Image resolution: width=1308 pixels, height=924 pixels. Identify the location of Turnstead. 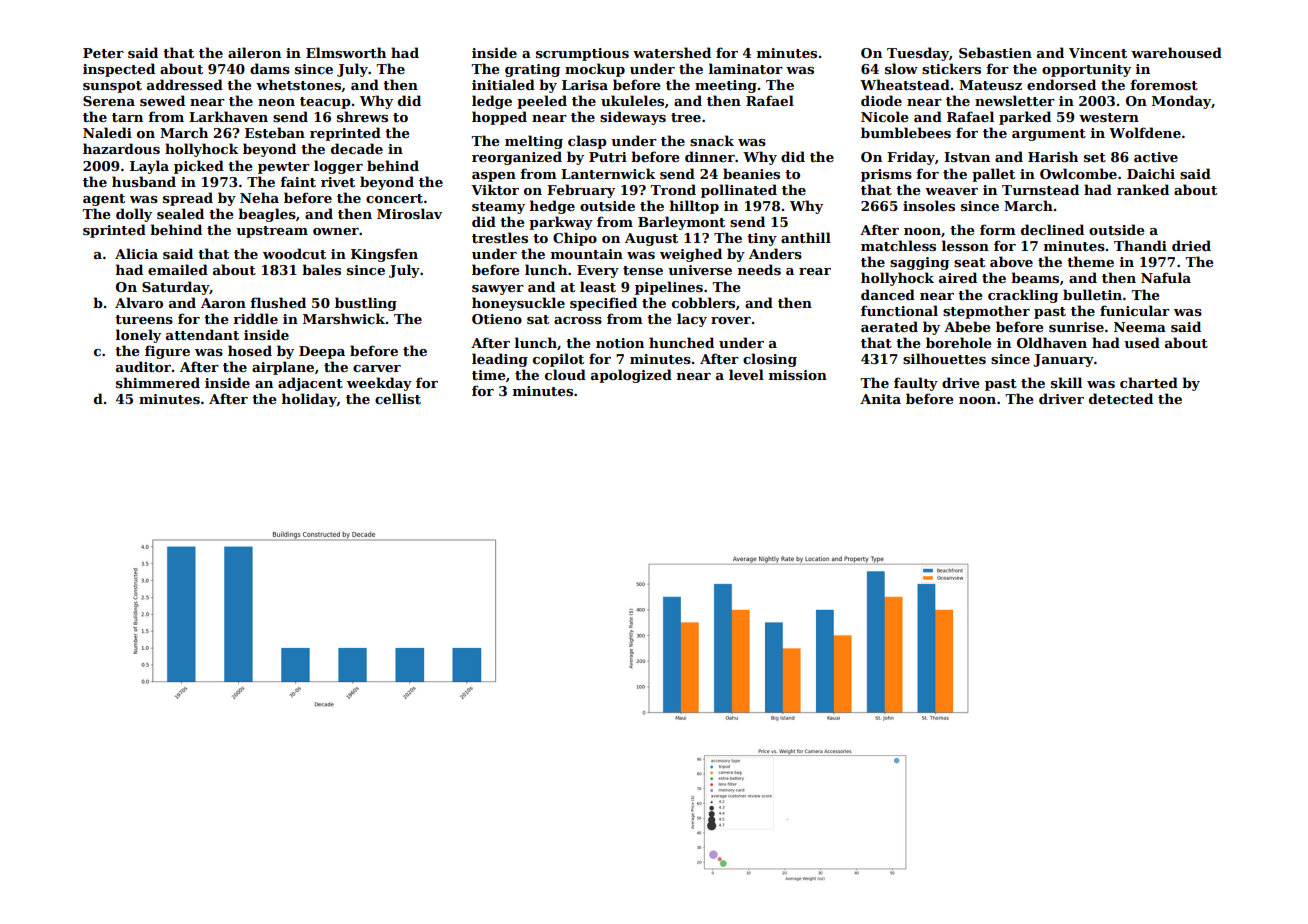
(1040, 189).
